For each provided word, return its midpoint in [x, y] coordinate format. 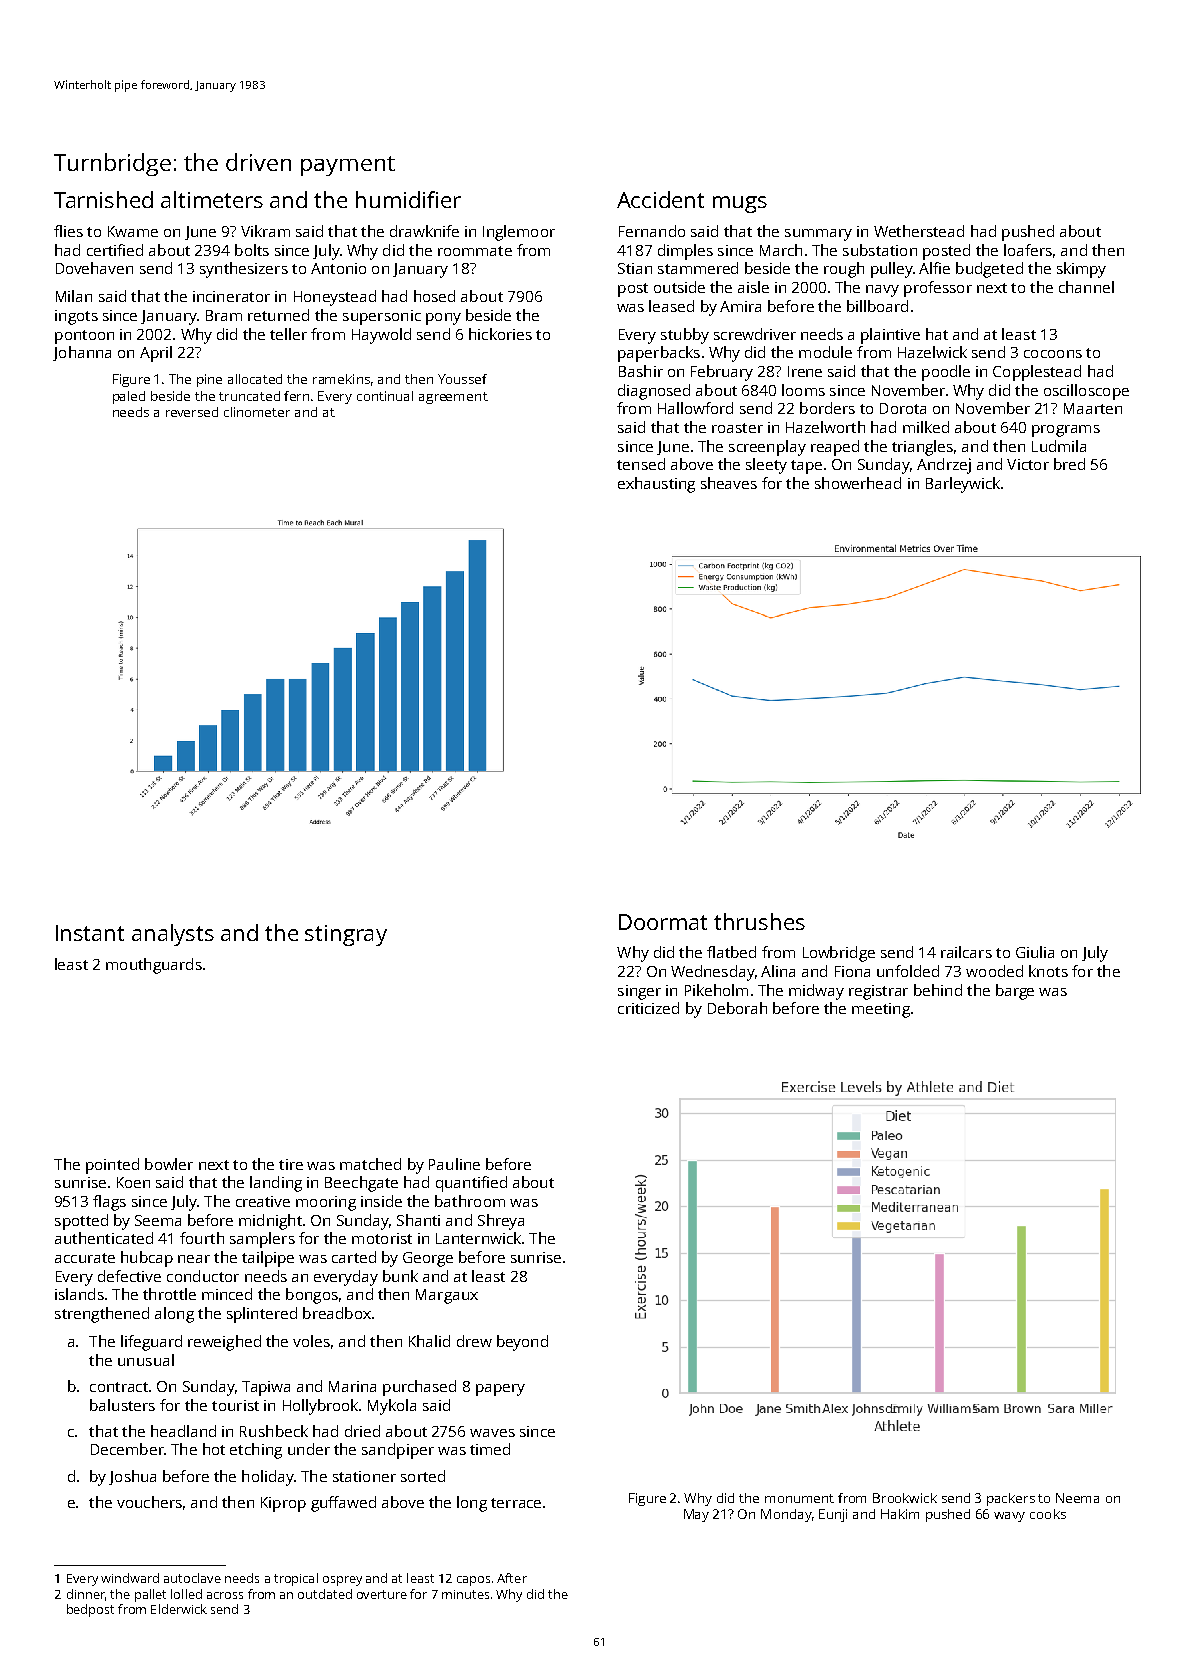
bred [1069, 464]
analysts [173, 935]
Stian [635, 268]
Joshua [132, 1477]
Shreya [501, 1222]
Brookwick [905, 1498]
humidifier [408, 199]
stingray [346, 935]
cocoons [1053, 354]
